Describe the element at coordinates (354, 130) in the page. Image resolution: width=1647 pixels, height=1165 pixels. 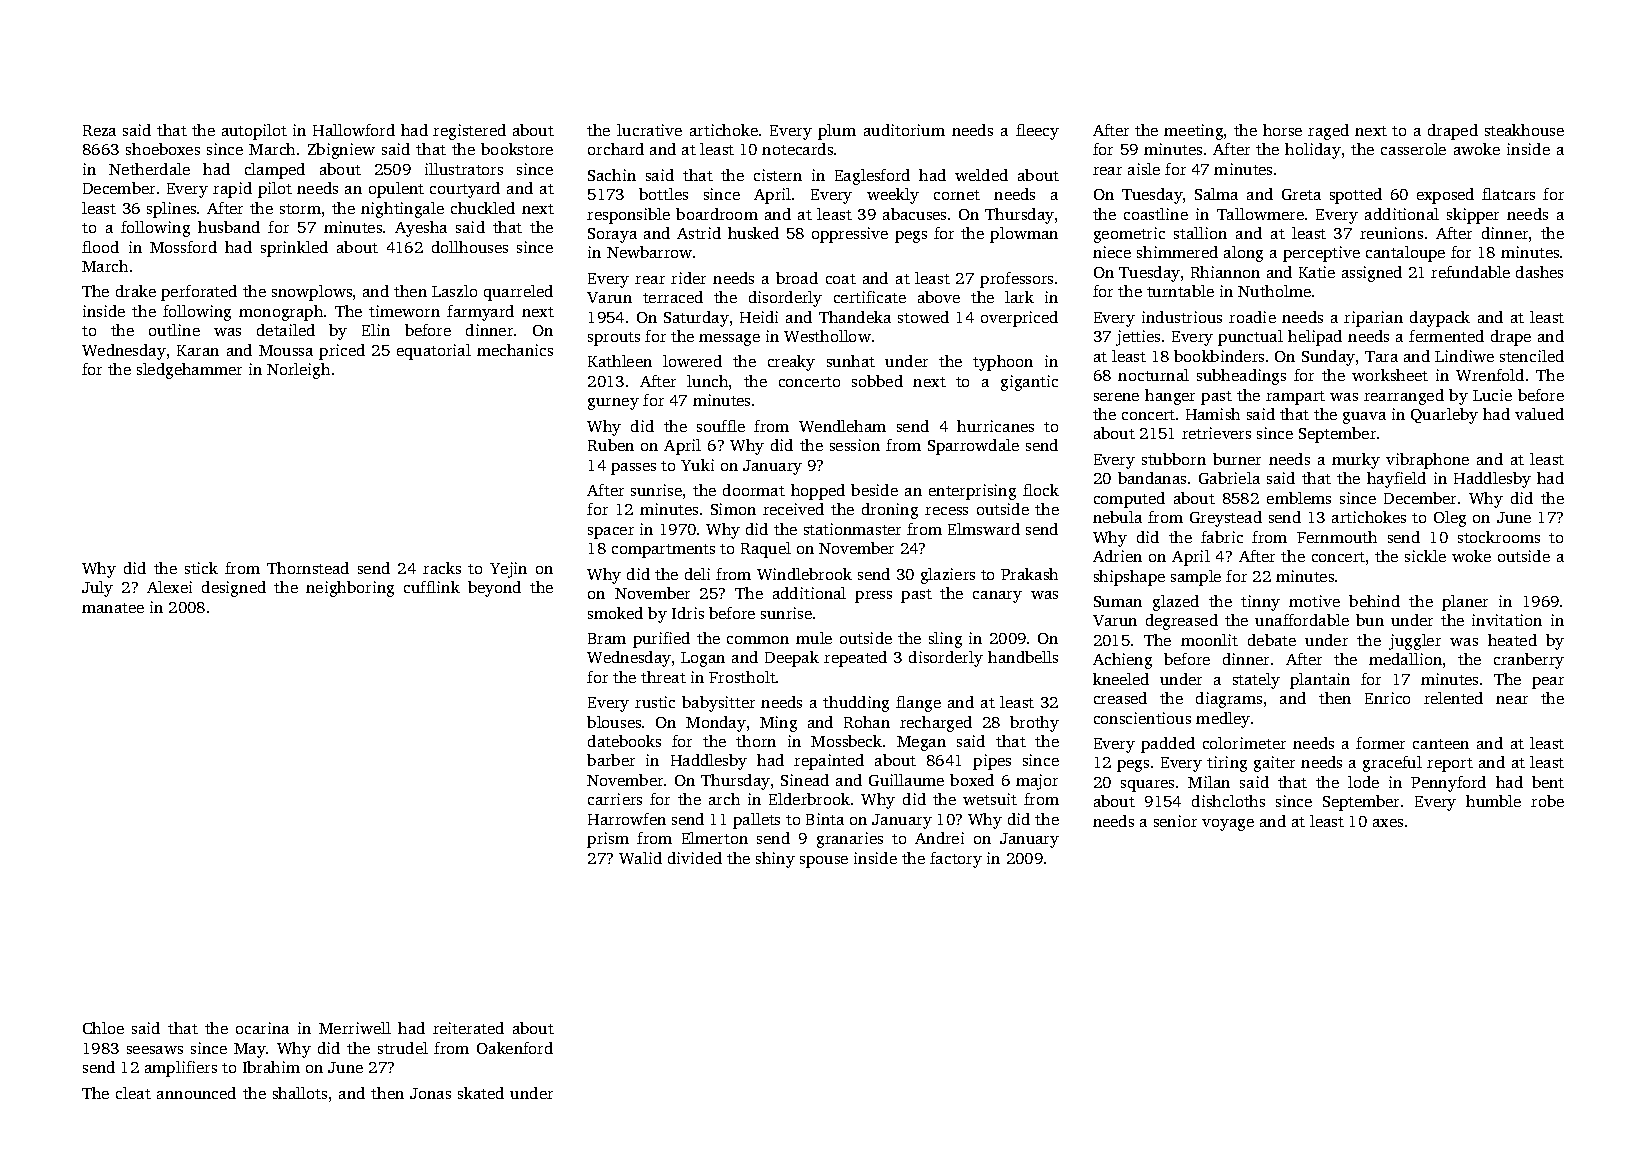
I see `Hallowford` at that location.
